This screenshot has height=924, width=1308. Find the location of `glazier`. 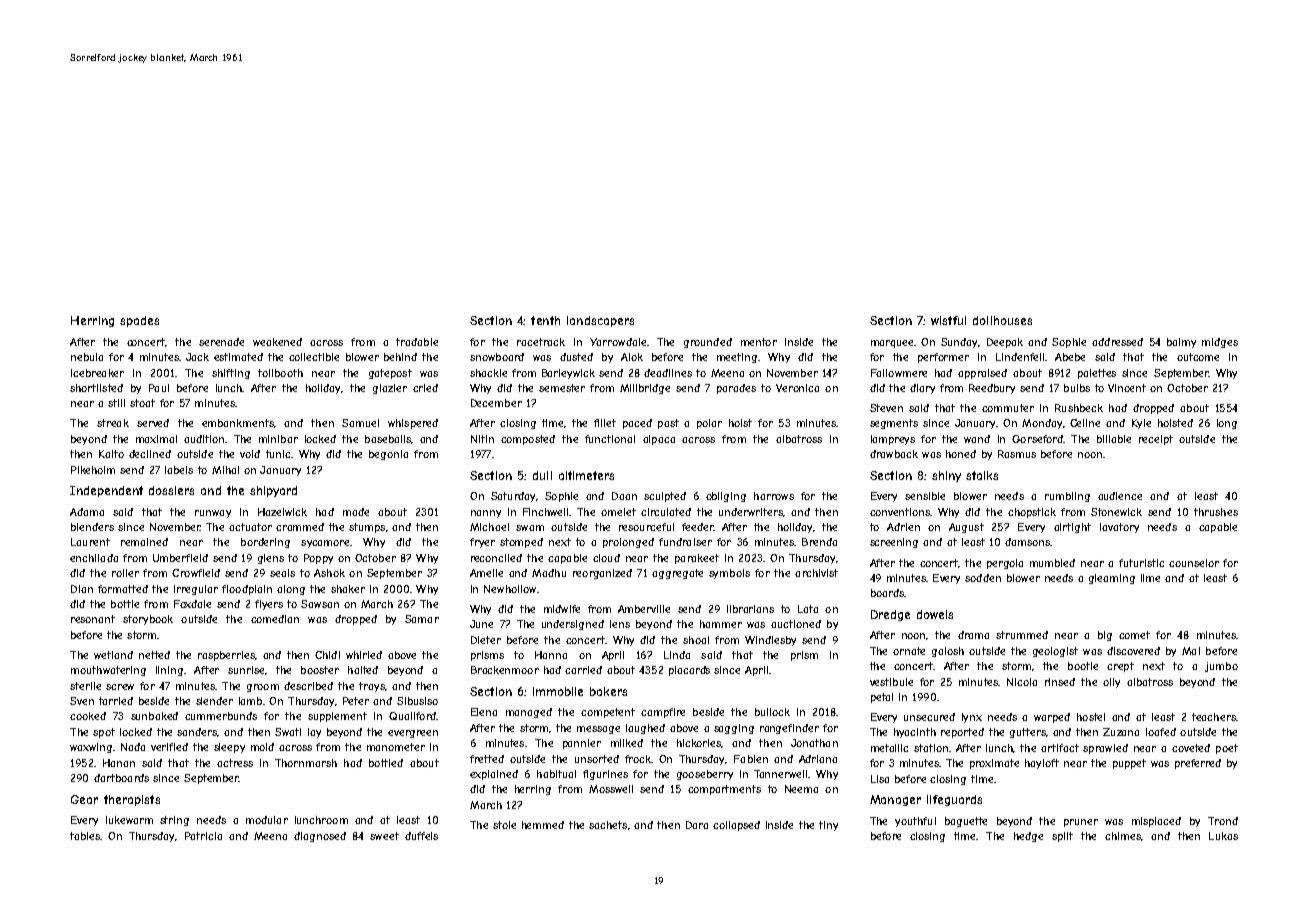

glazier is located at coordinates (390, 389).
